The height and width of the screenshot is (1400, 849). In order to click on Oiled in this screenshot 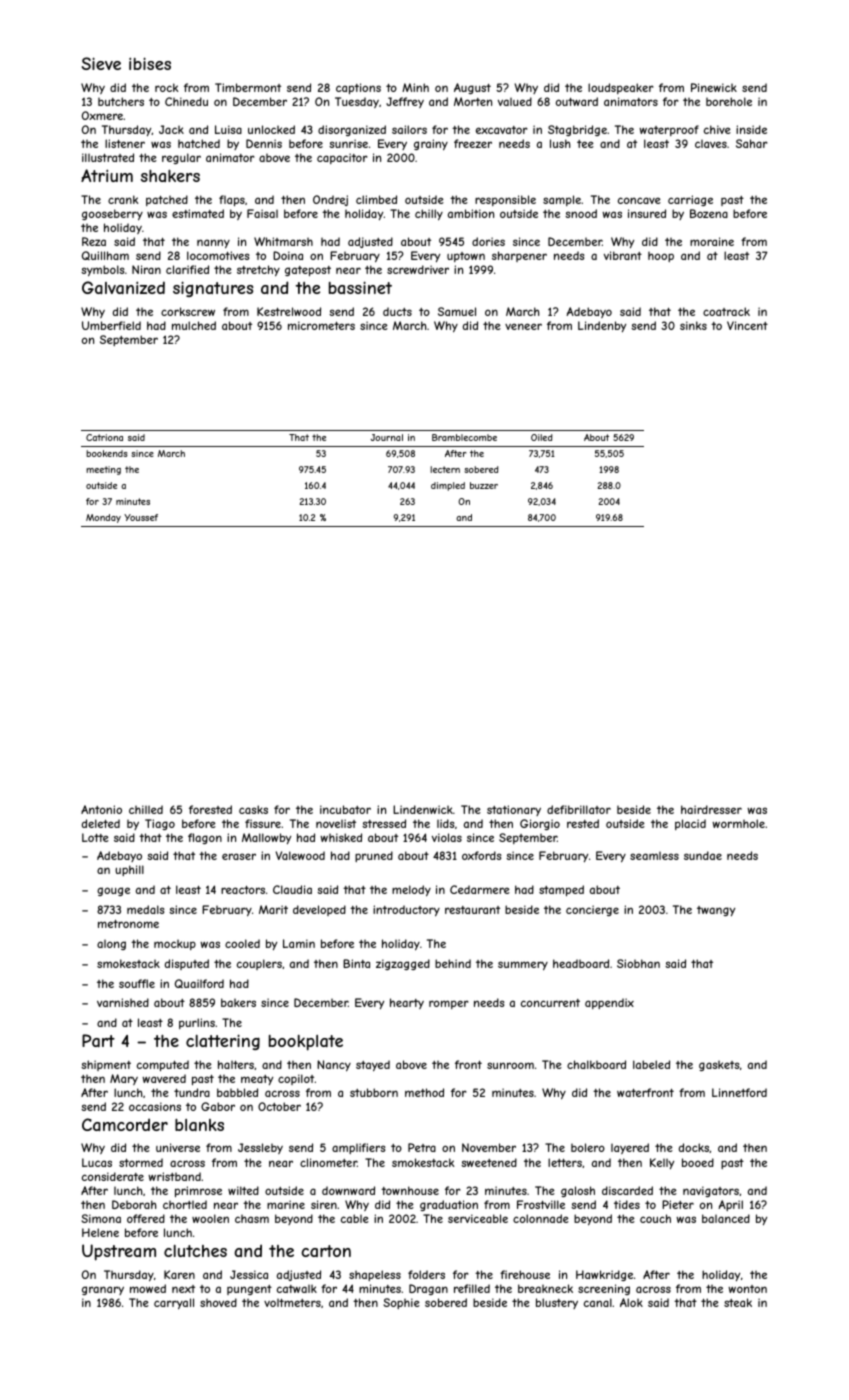, I will do `click(541, 437)`.
